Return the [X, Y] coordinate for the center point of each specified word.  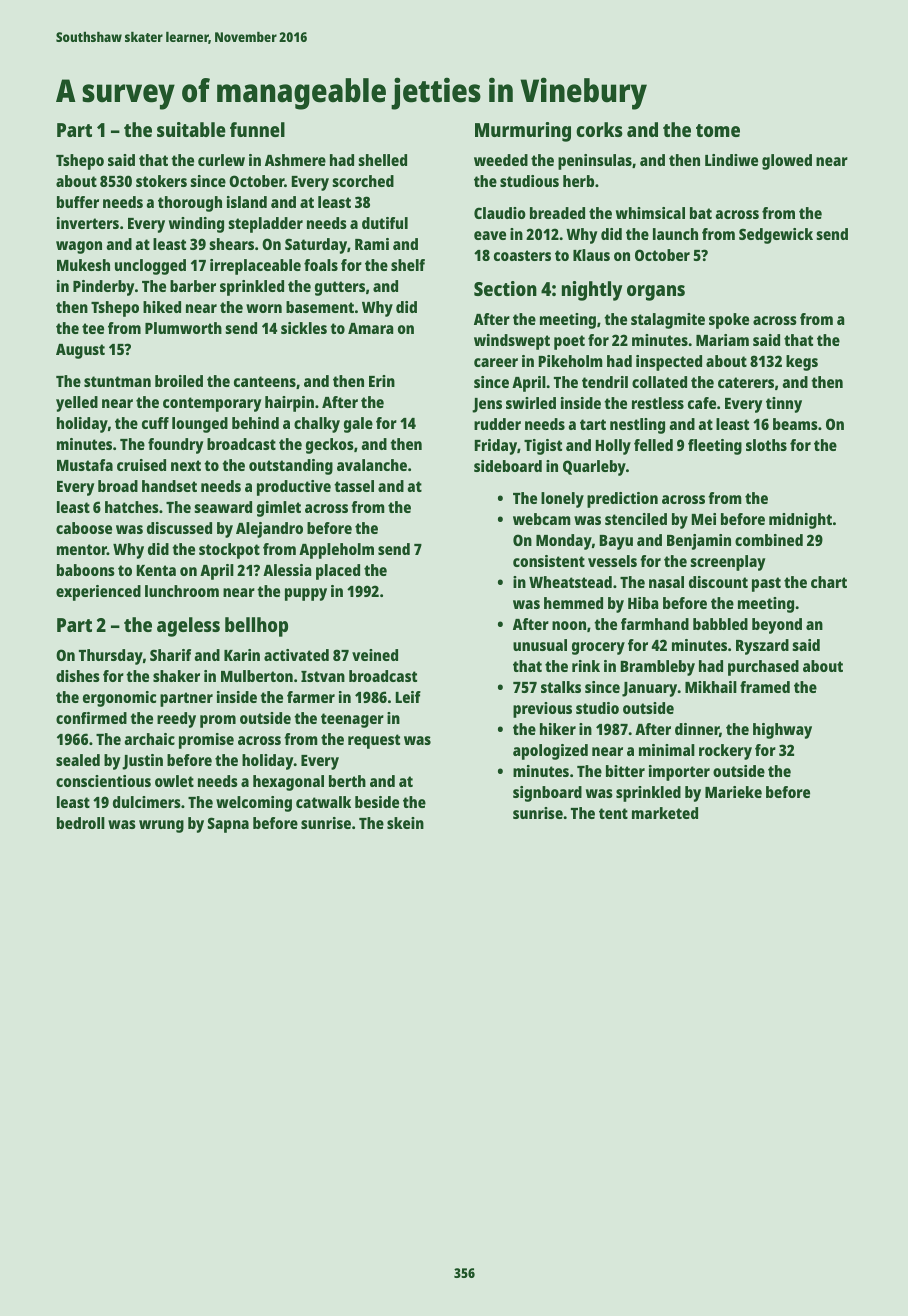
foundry [175, 446]
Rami [372, 244]
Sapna [228, 825]
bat [701, 213]
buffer [78, 202]
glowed [787, 162]
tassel [354, 486]
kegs [802, 363]
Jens [487, 405]
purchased [763, 668]
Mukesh [83, 265]
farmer [311, 697]
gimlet [279, 509]
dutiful [385, 223]
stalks [561, 687]
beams [795, 424]
